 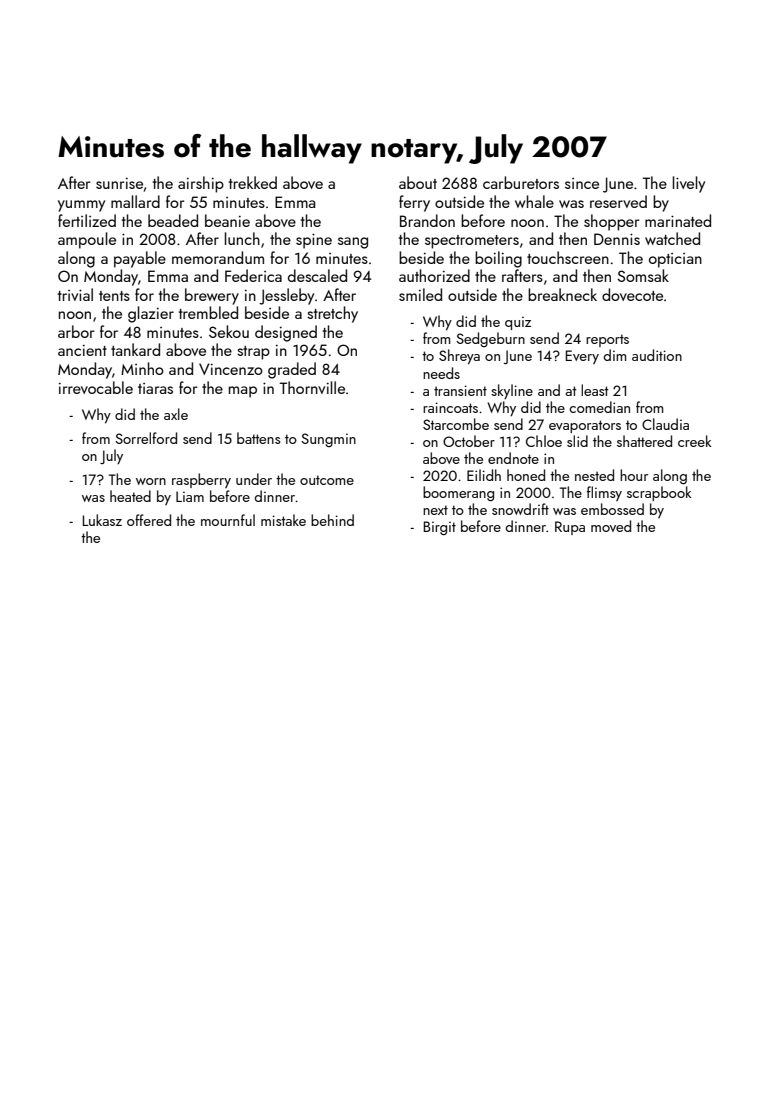 What do you see at coordinates (675, 260) in the image?
I see `optician` at bounding box center [675, 260].
